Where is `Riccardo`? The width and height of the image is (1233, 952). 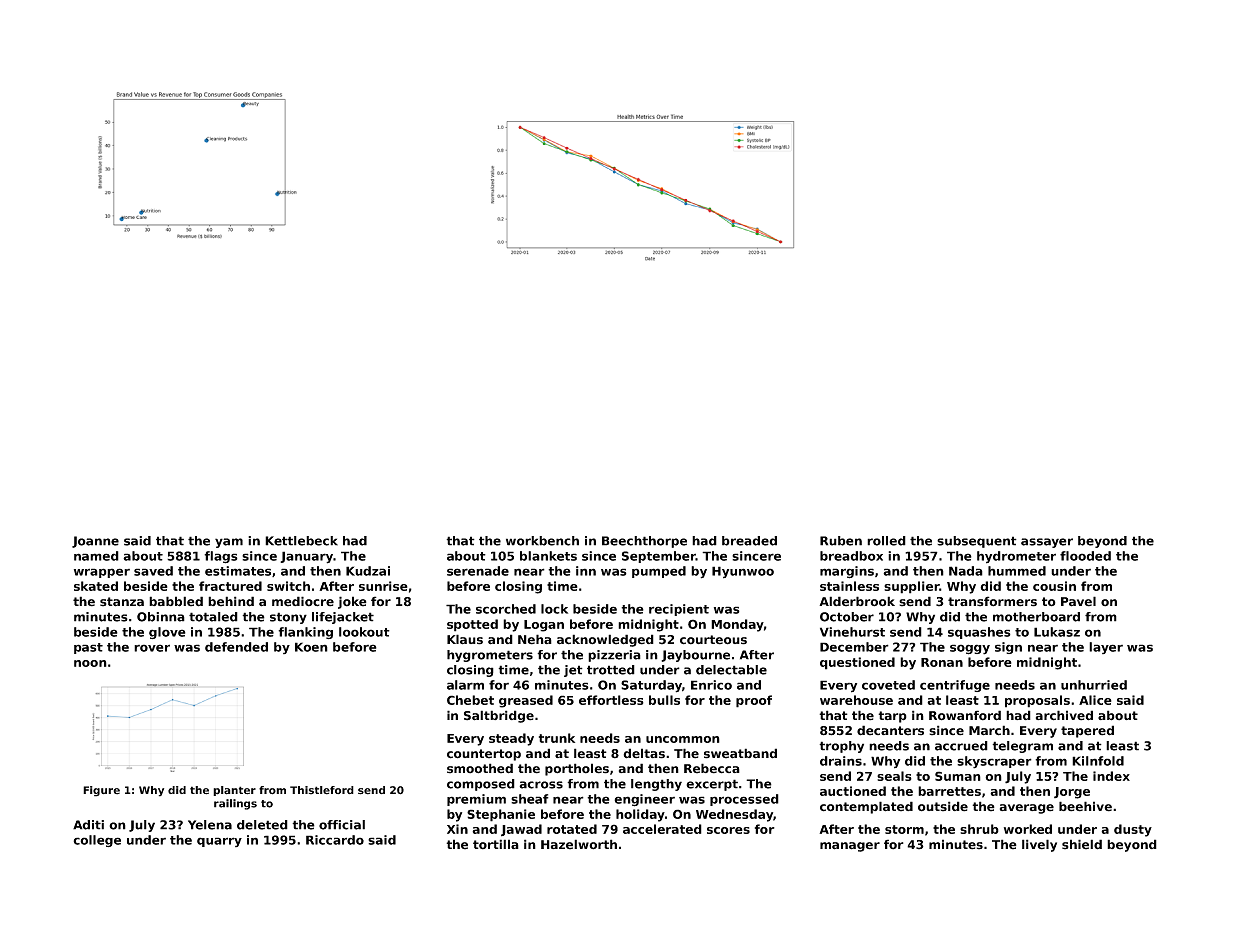
Riccardo is located at coordinates (335, 840).
